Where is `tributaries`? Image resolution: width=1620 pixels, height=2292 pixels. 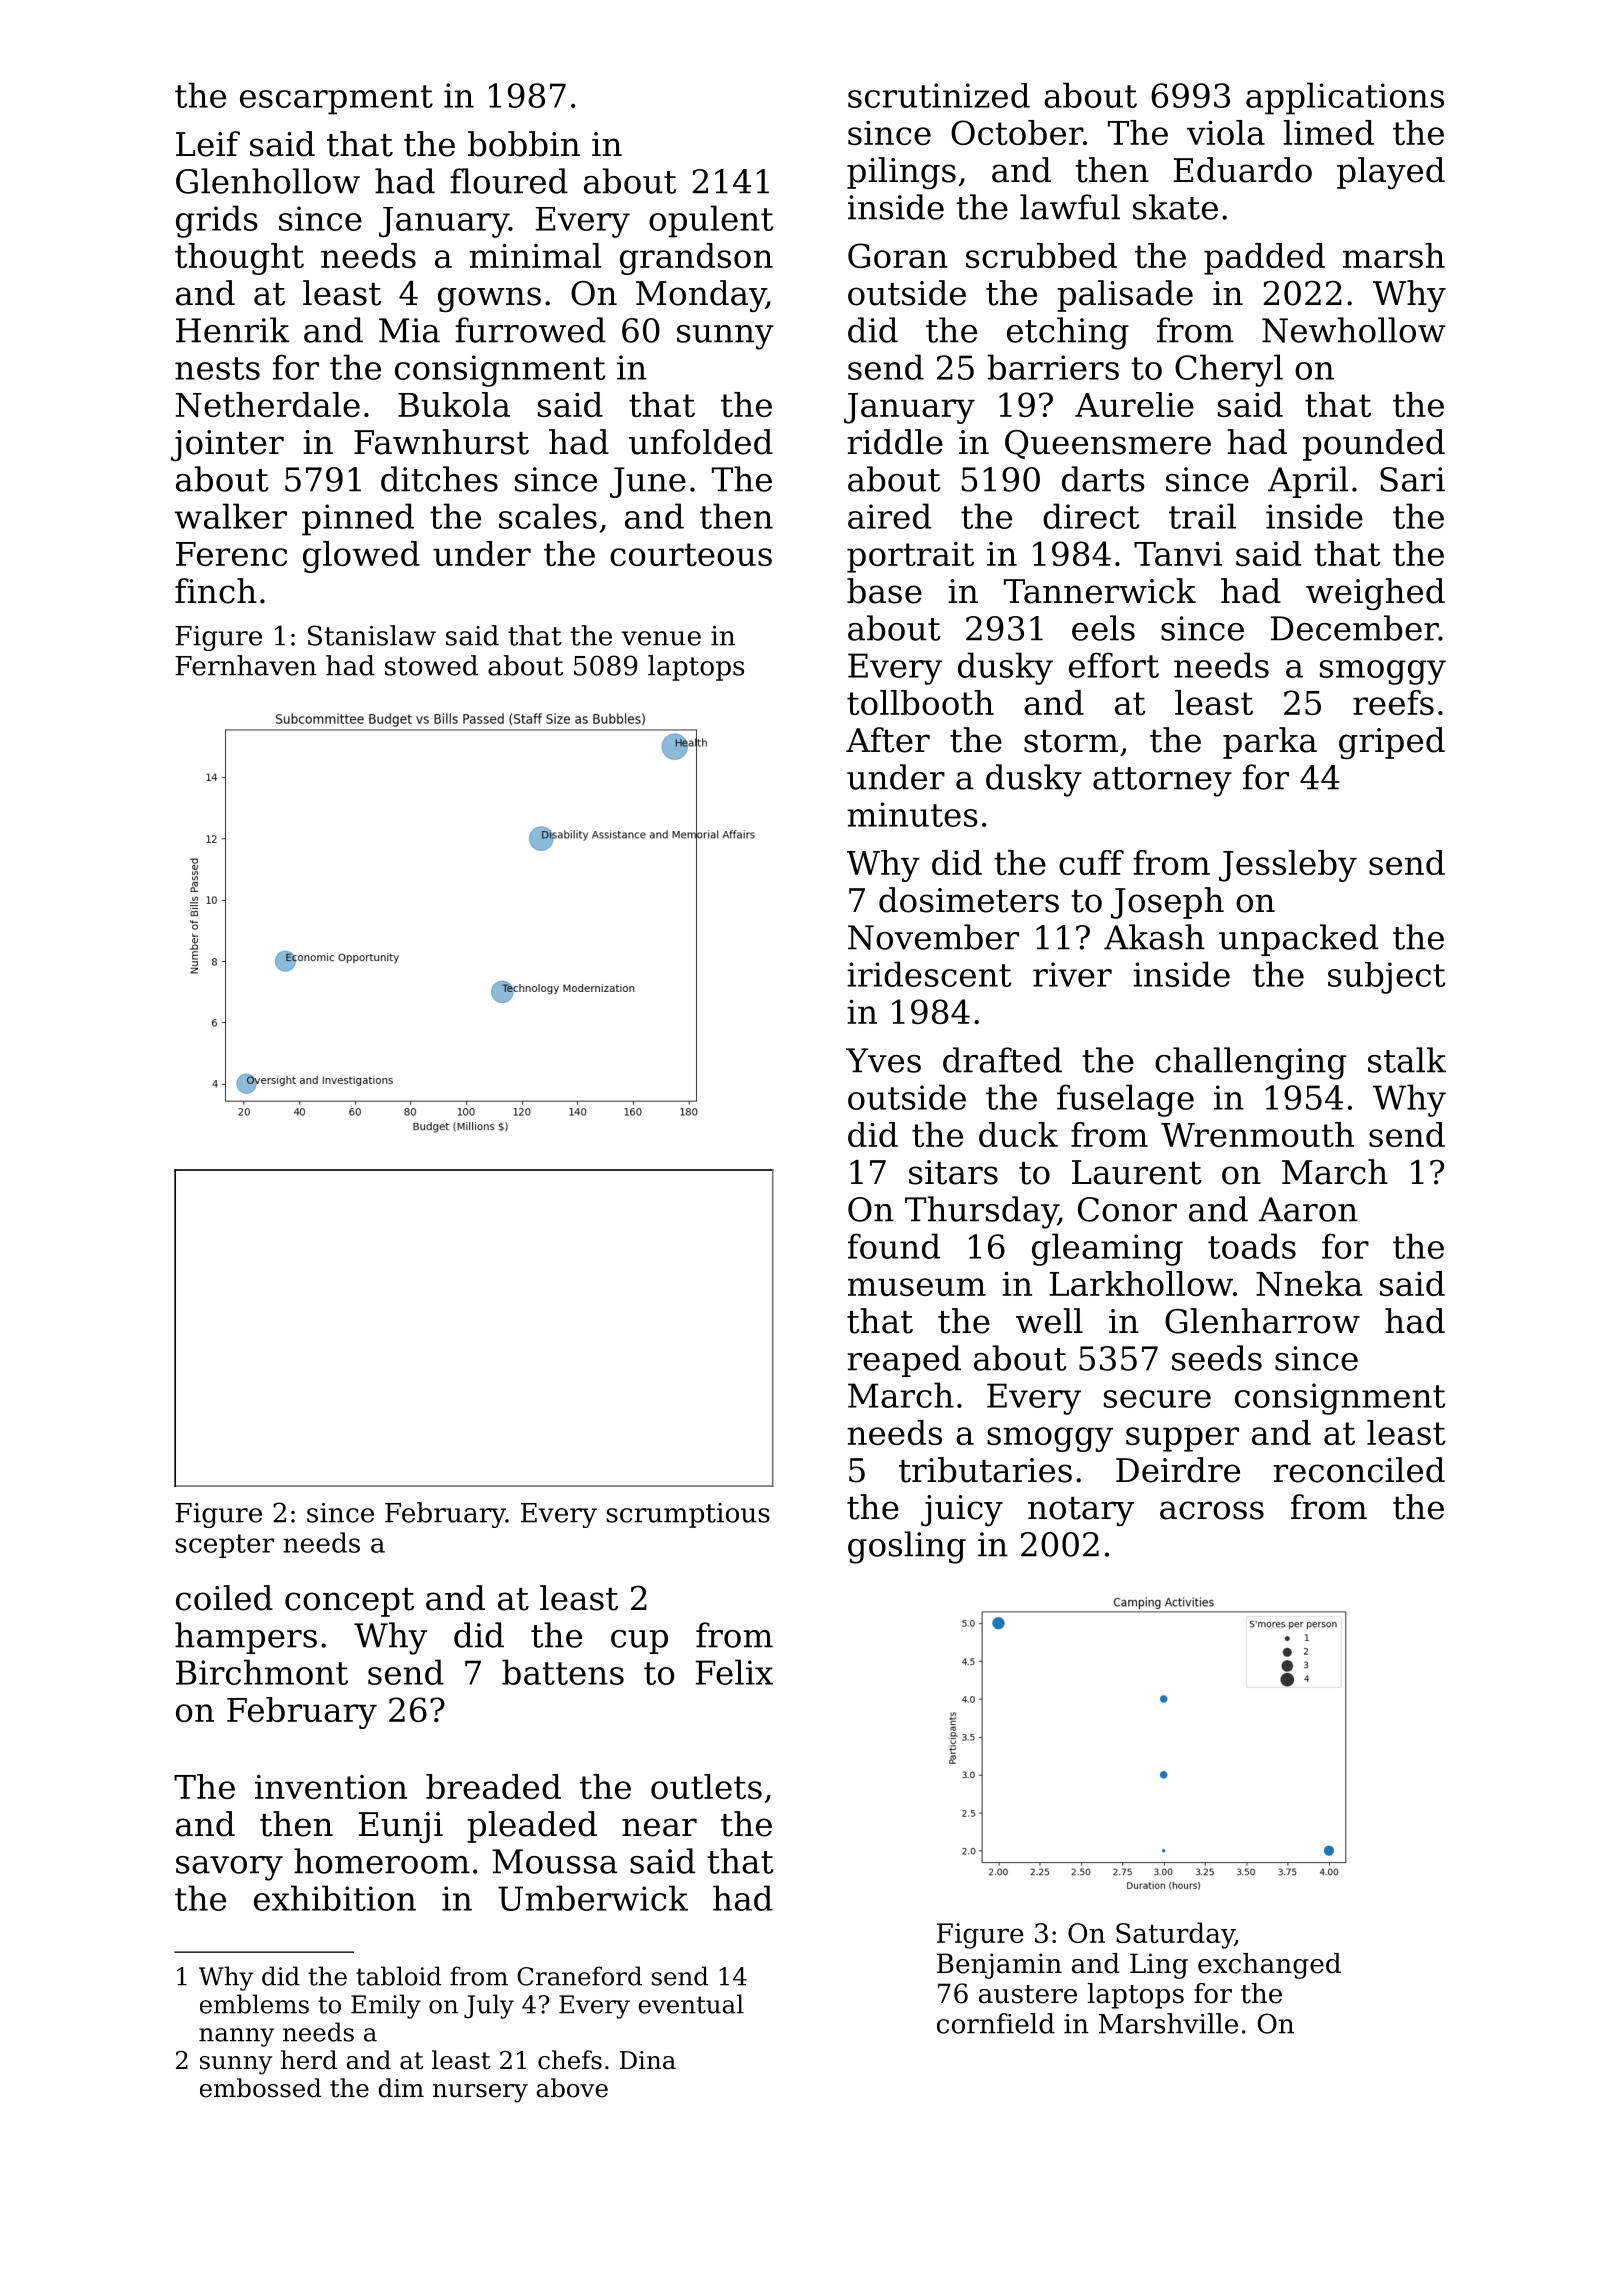
tributaries is located at coordinates (985, 1470).
